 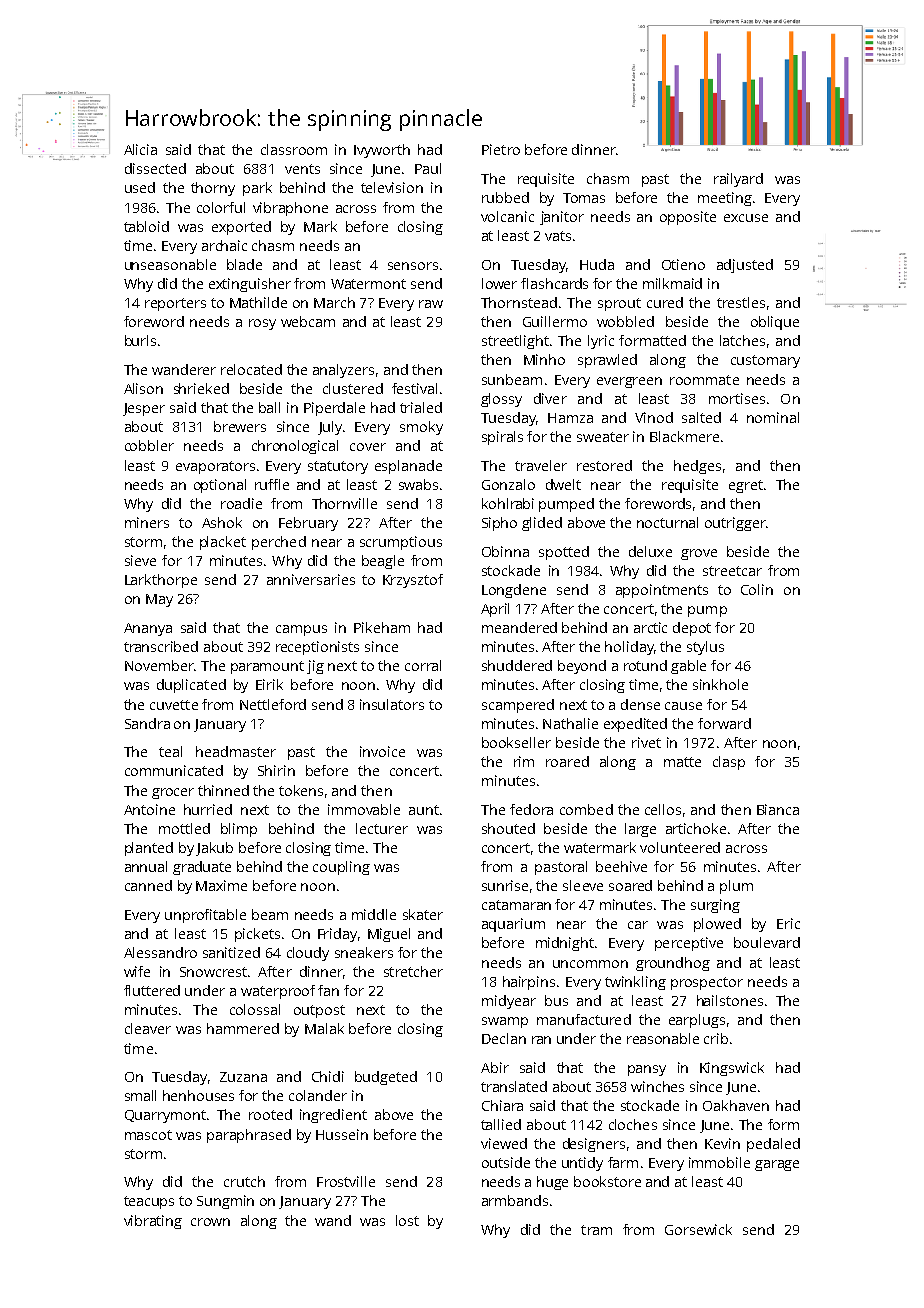 What do you see at coordinates (697, 1021) in the page?
I see `earplugs` at bounding box center [697, 1021].
